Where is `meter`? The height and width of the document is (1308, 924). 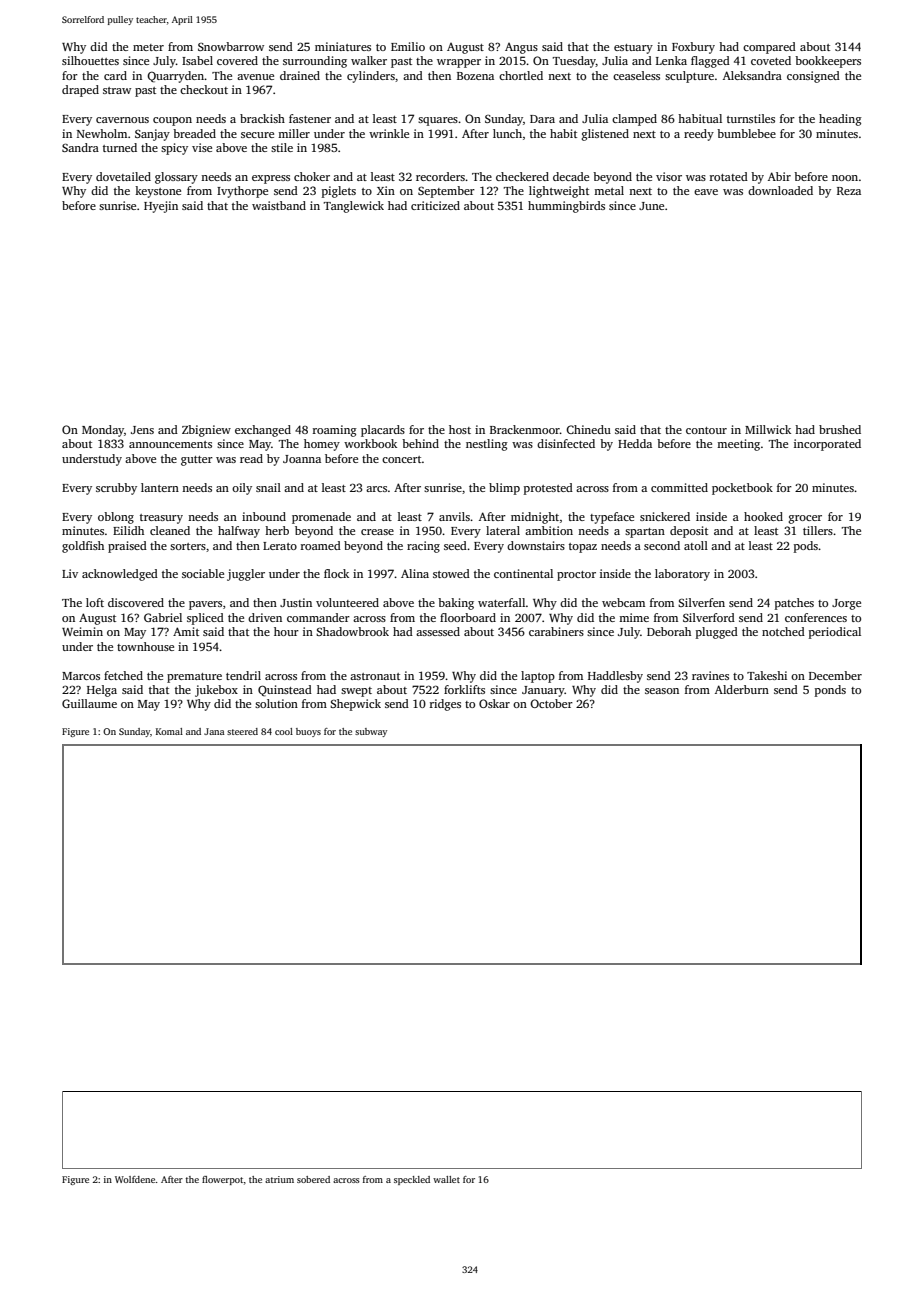
meter is located at coordinates (148, 47).
